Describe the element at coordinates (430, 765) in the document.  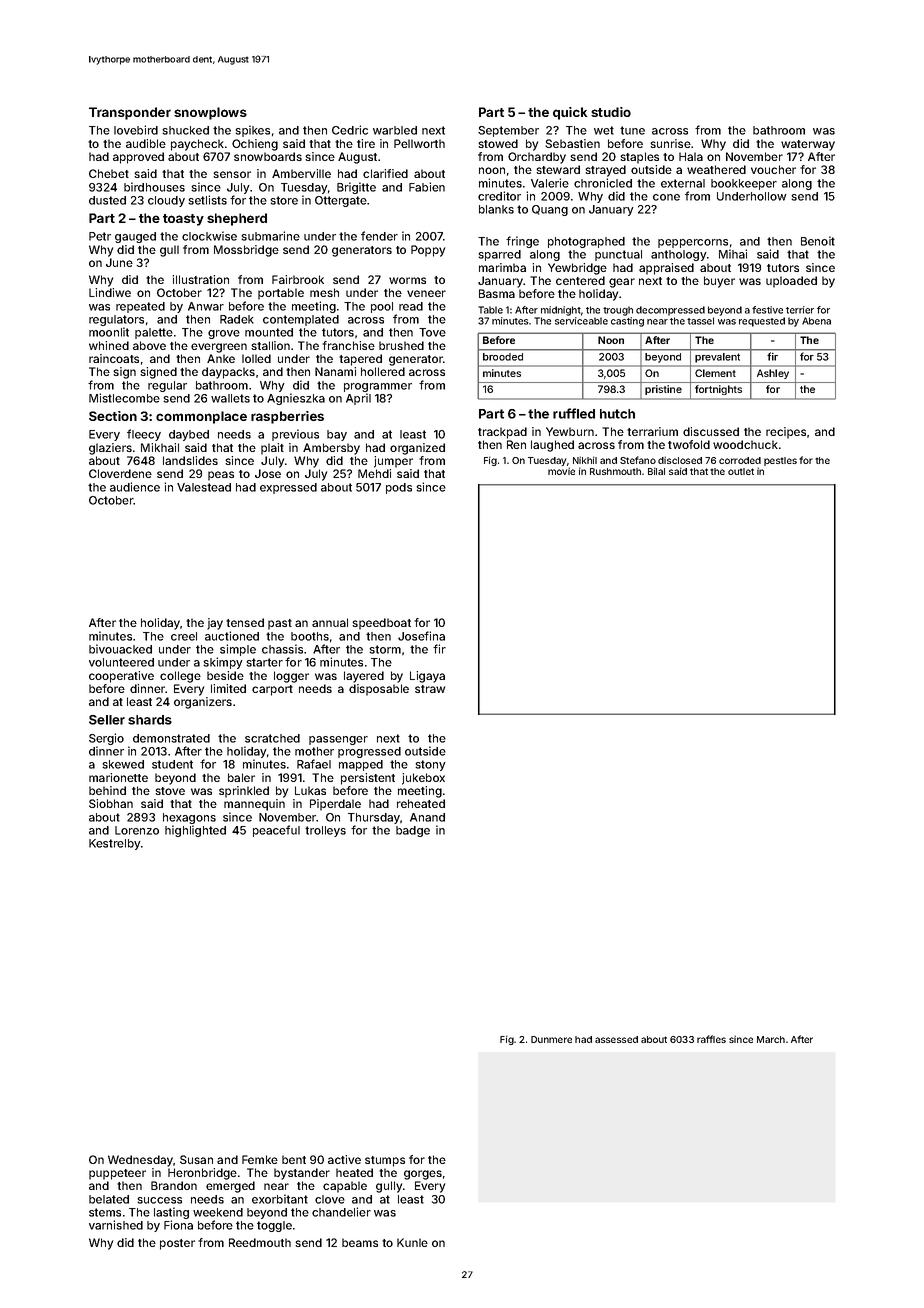
I see `stony` at that location.
